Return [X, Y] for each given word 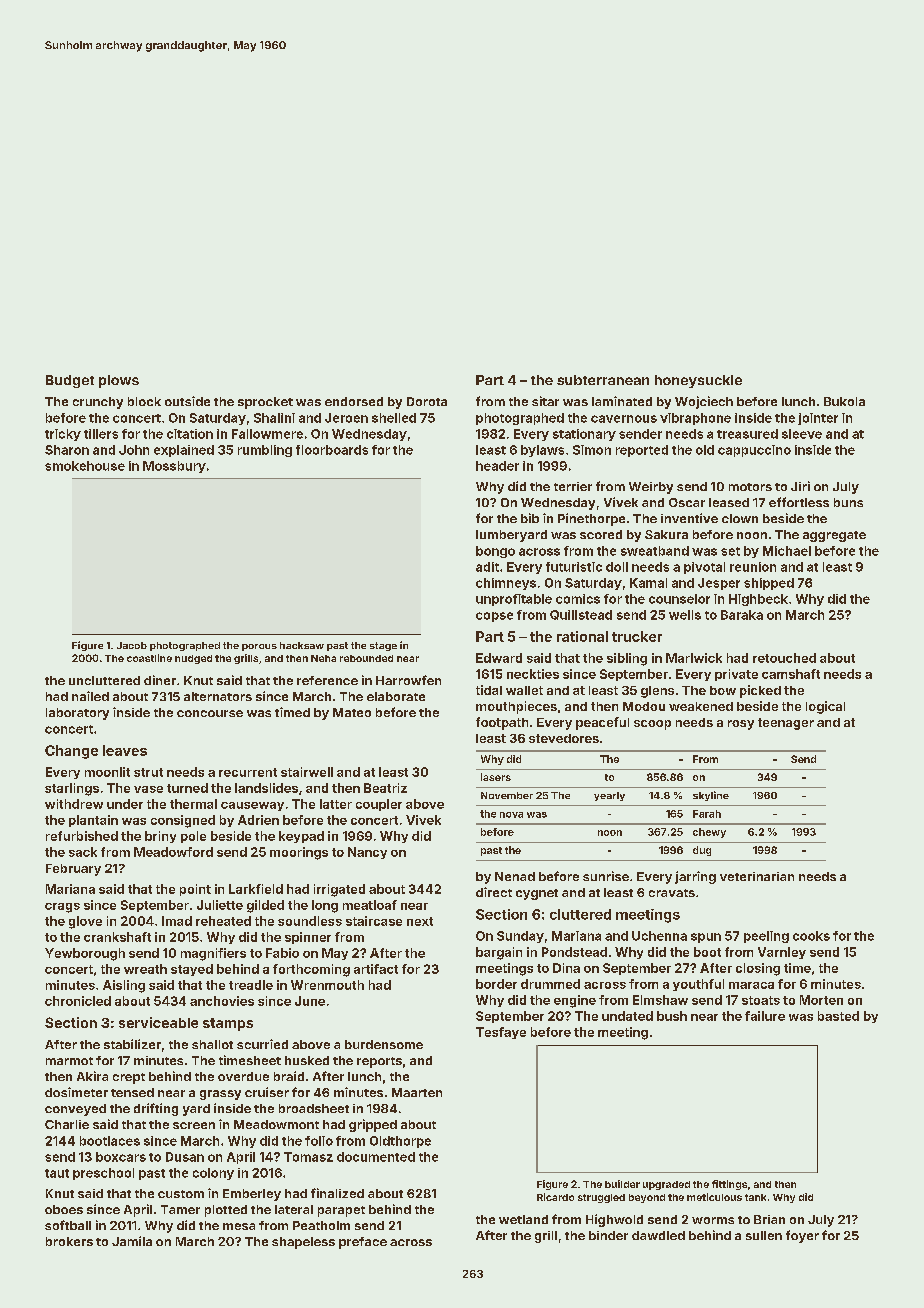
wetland [523, 1219]
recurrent [248, 772]
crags [62, 908]
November [507, 795]
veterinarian [757, 876]
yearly [609, 796]
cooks [811, 936]
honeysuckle [698, 381]
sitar [545, 401]
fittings [729, 1185]
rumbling [265, 451]
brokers [69, 1241]
